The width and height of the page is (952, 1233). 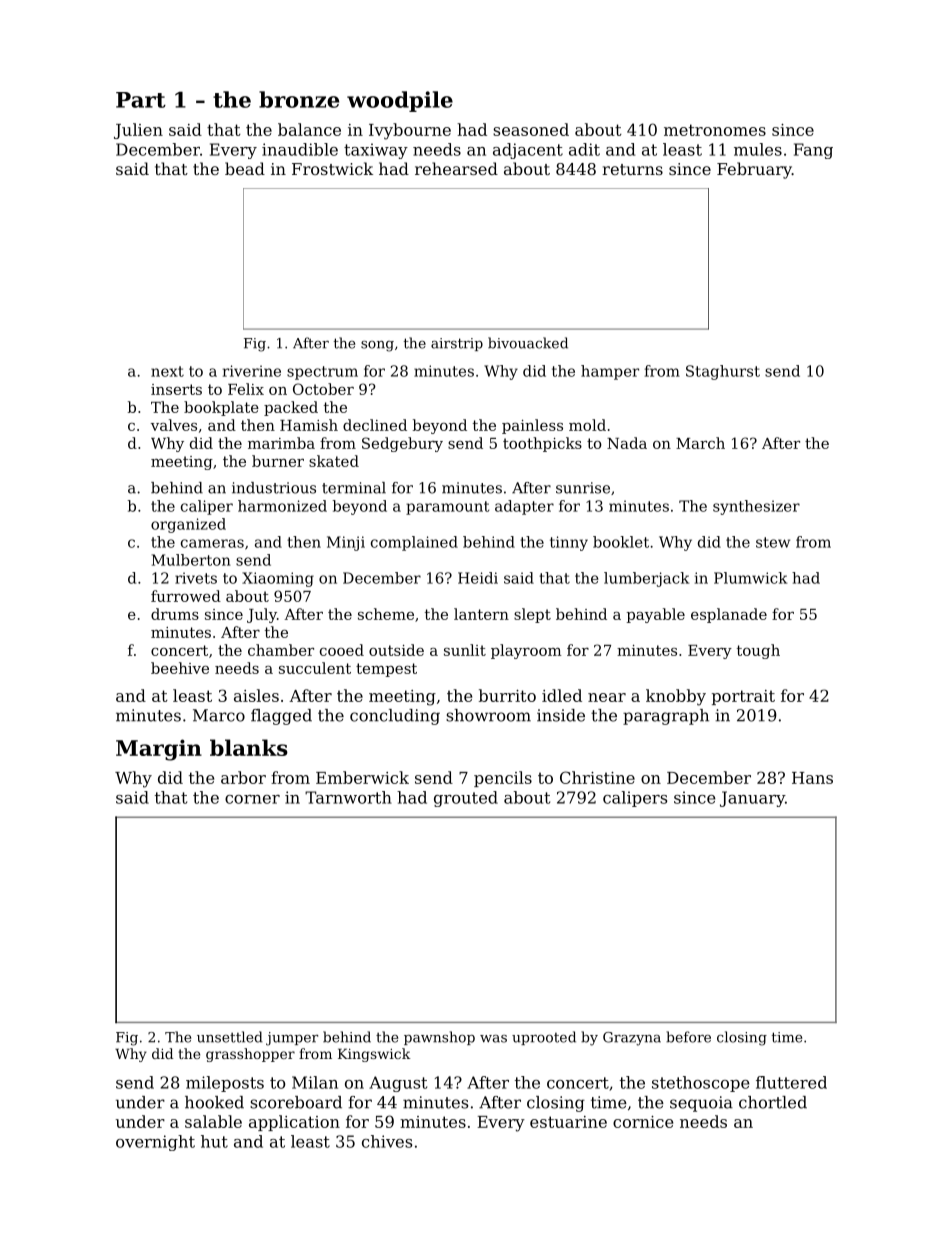 I want to click on grouted, so click(x=466, y=799).
